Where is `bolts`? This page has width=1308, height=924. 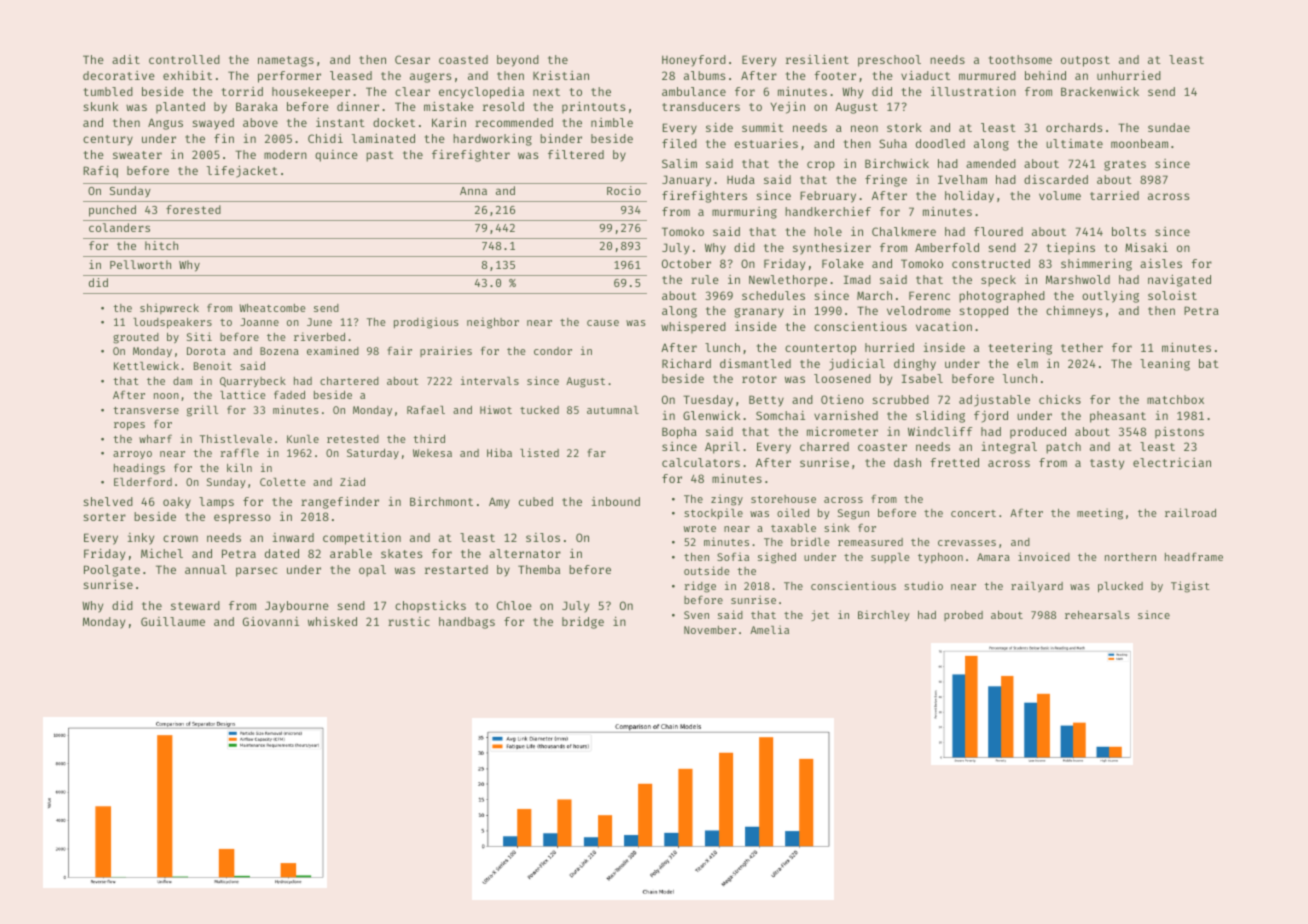
bolts is located at coordinates (1129, 231).
